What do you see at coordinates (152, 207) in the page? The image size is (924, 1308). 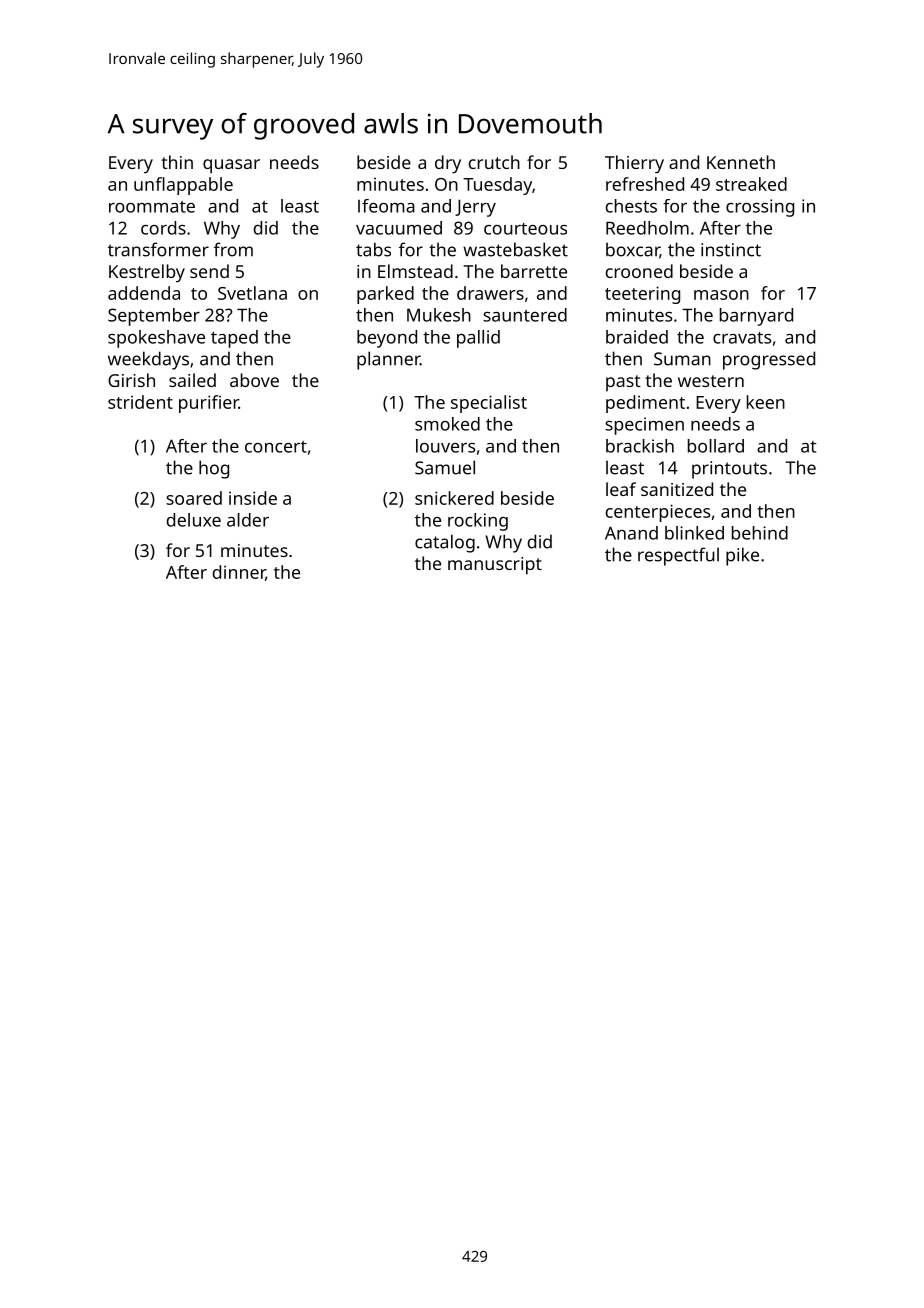 I see `roommate` at bounding box center [152, 207].
